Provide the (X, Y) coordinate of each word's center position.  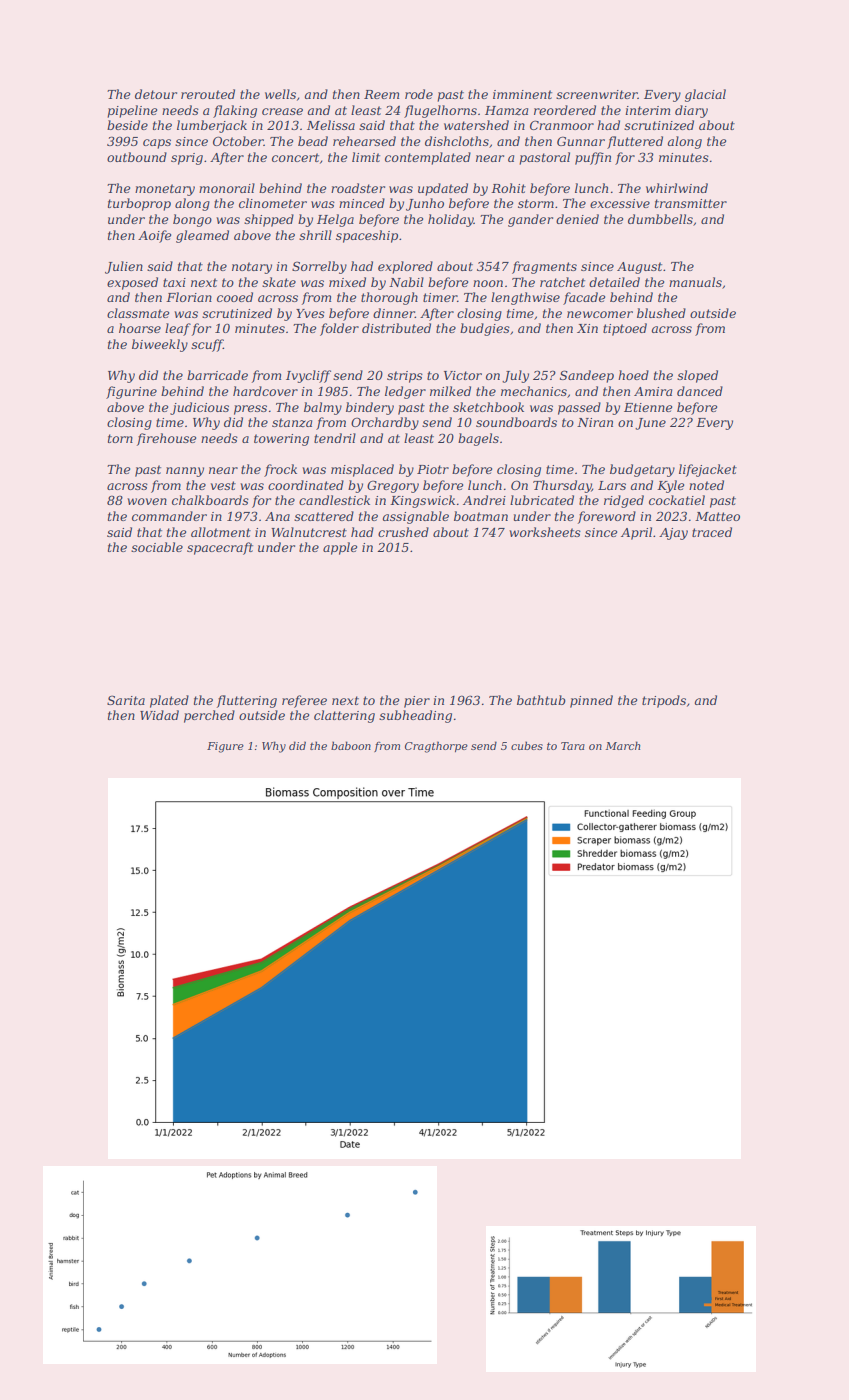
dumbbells (660, 219)
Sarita (126, 700)
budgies (485, 329)
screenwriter (597, 94)
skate (279, 282)
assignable (416, 517)
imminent (522, 94)
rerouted (208, 94)
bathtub (541, 700)
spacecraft (220, 548)
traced (712, 532)
